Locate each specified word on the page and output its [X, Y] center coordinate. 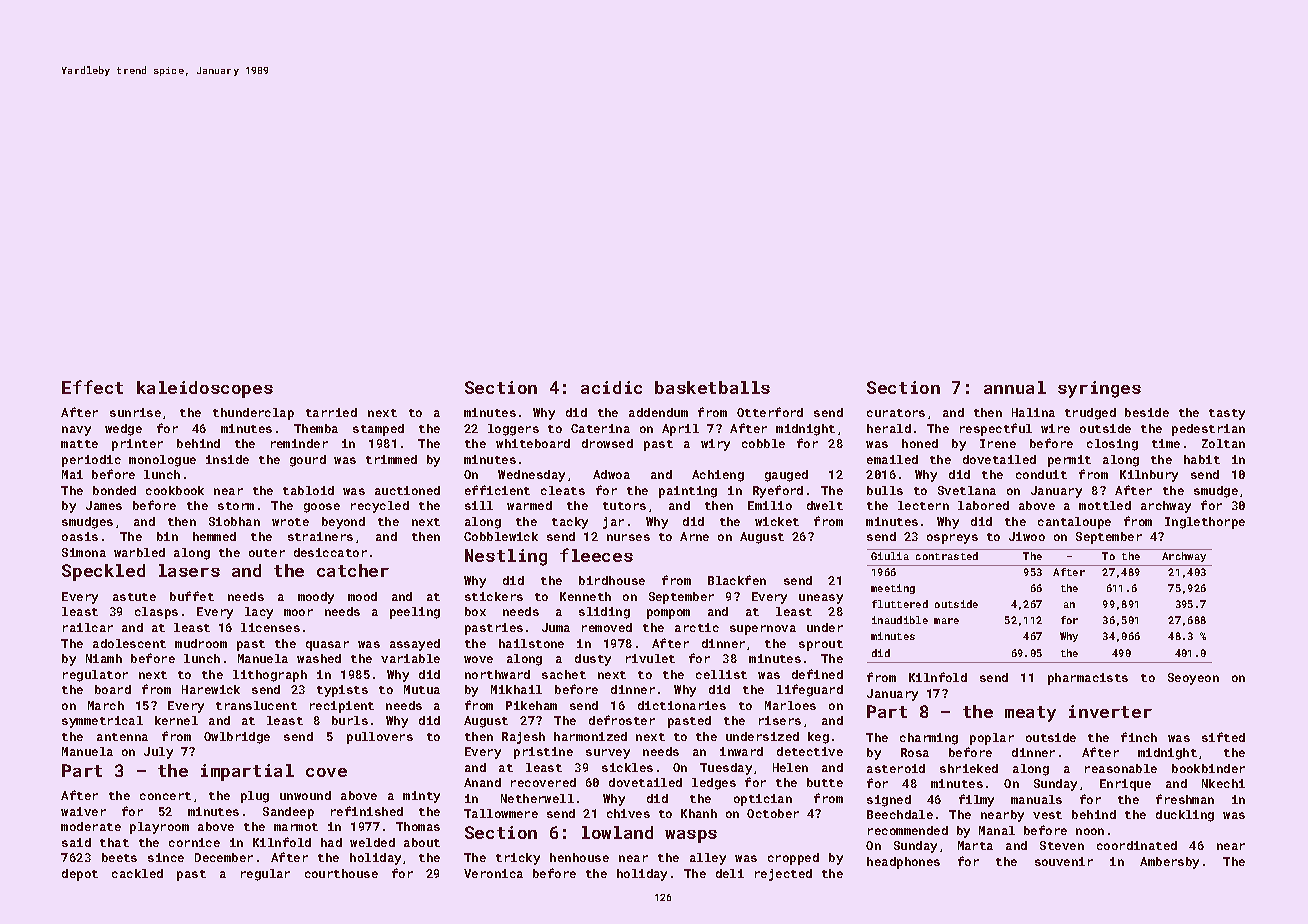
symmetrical [102, 722]
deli [730, 873]
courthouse [341, 873]
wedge [123, 430]
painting [688, 492]
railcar [88, 627]
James [104, 505]
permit [1069, 461]
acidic [611, 387]
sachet [564, 674]
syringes [1099, 389]
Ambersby [1169, 863]
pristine [543, 753]
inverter [1110, 711]
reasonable [1121, 768]
